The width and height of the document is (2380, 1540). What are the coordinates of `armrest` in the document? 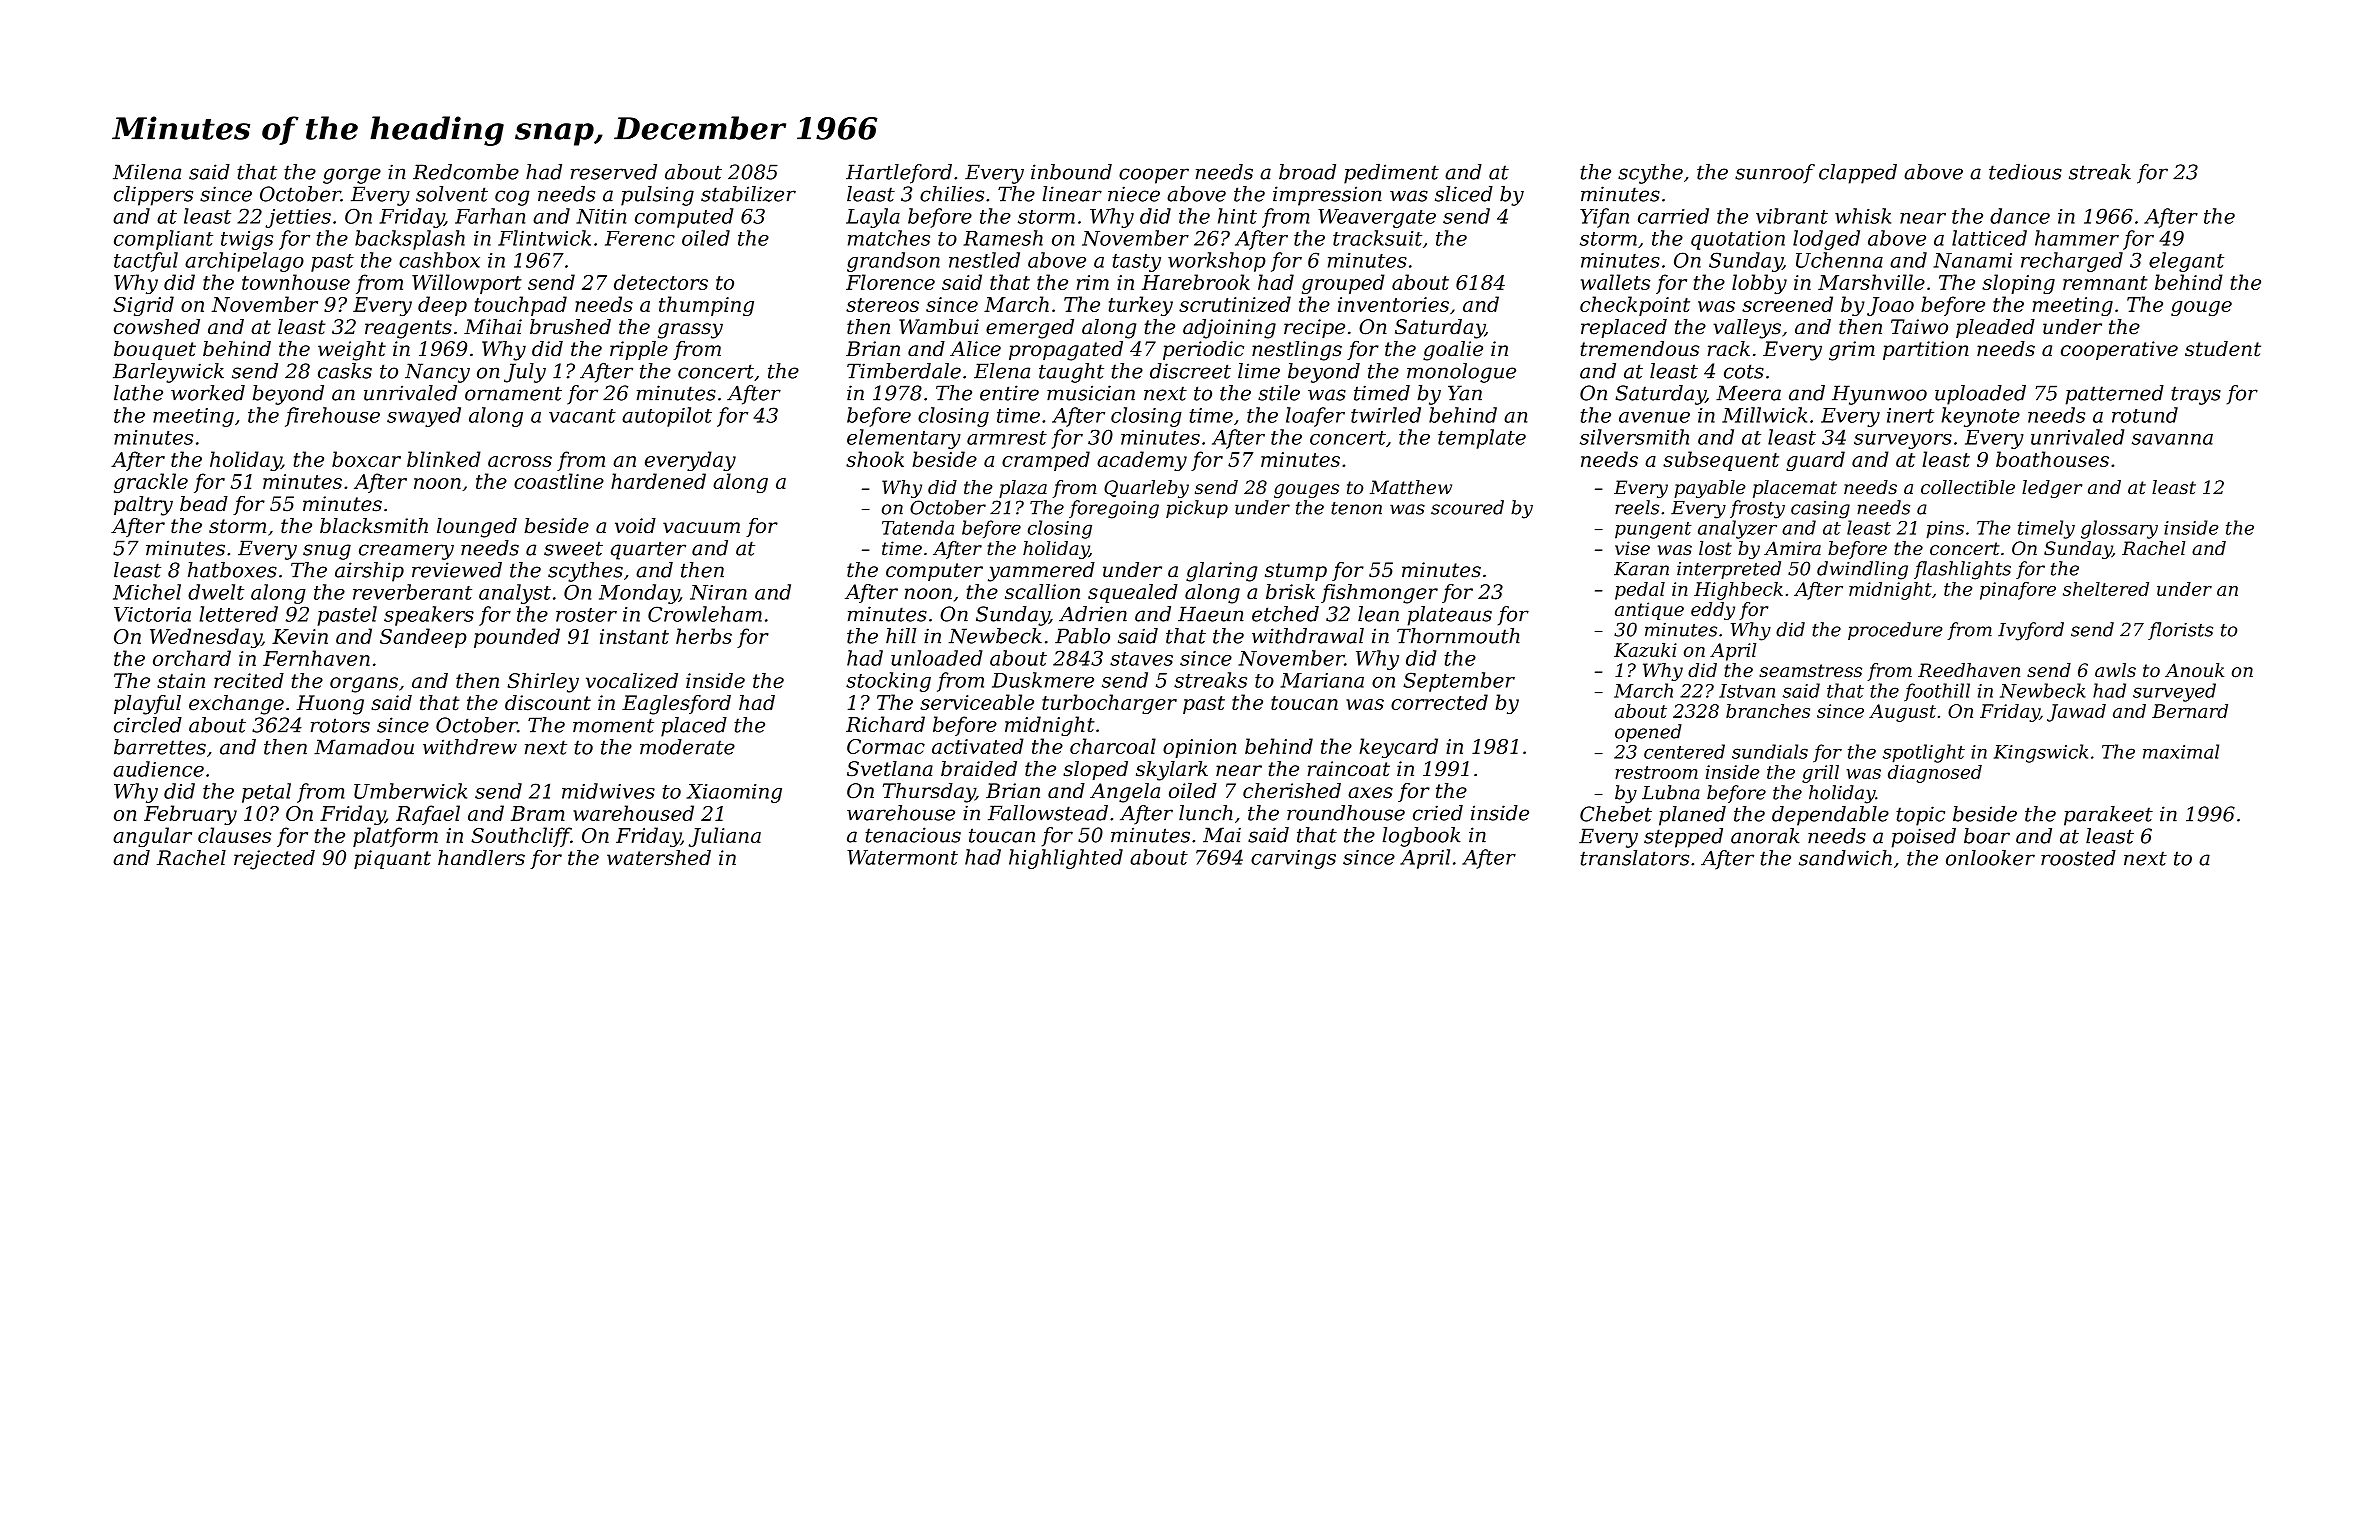 It's located at (1007, 438).
